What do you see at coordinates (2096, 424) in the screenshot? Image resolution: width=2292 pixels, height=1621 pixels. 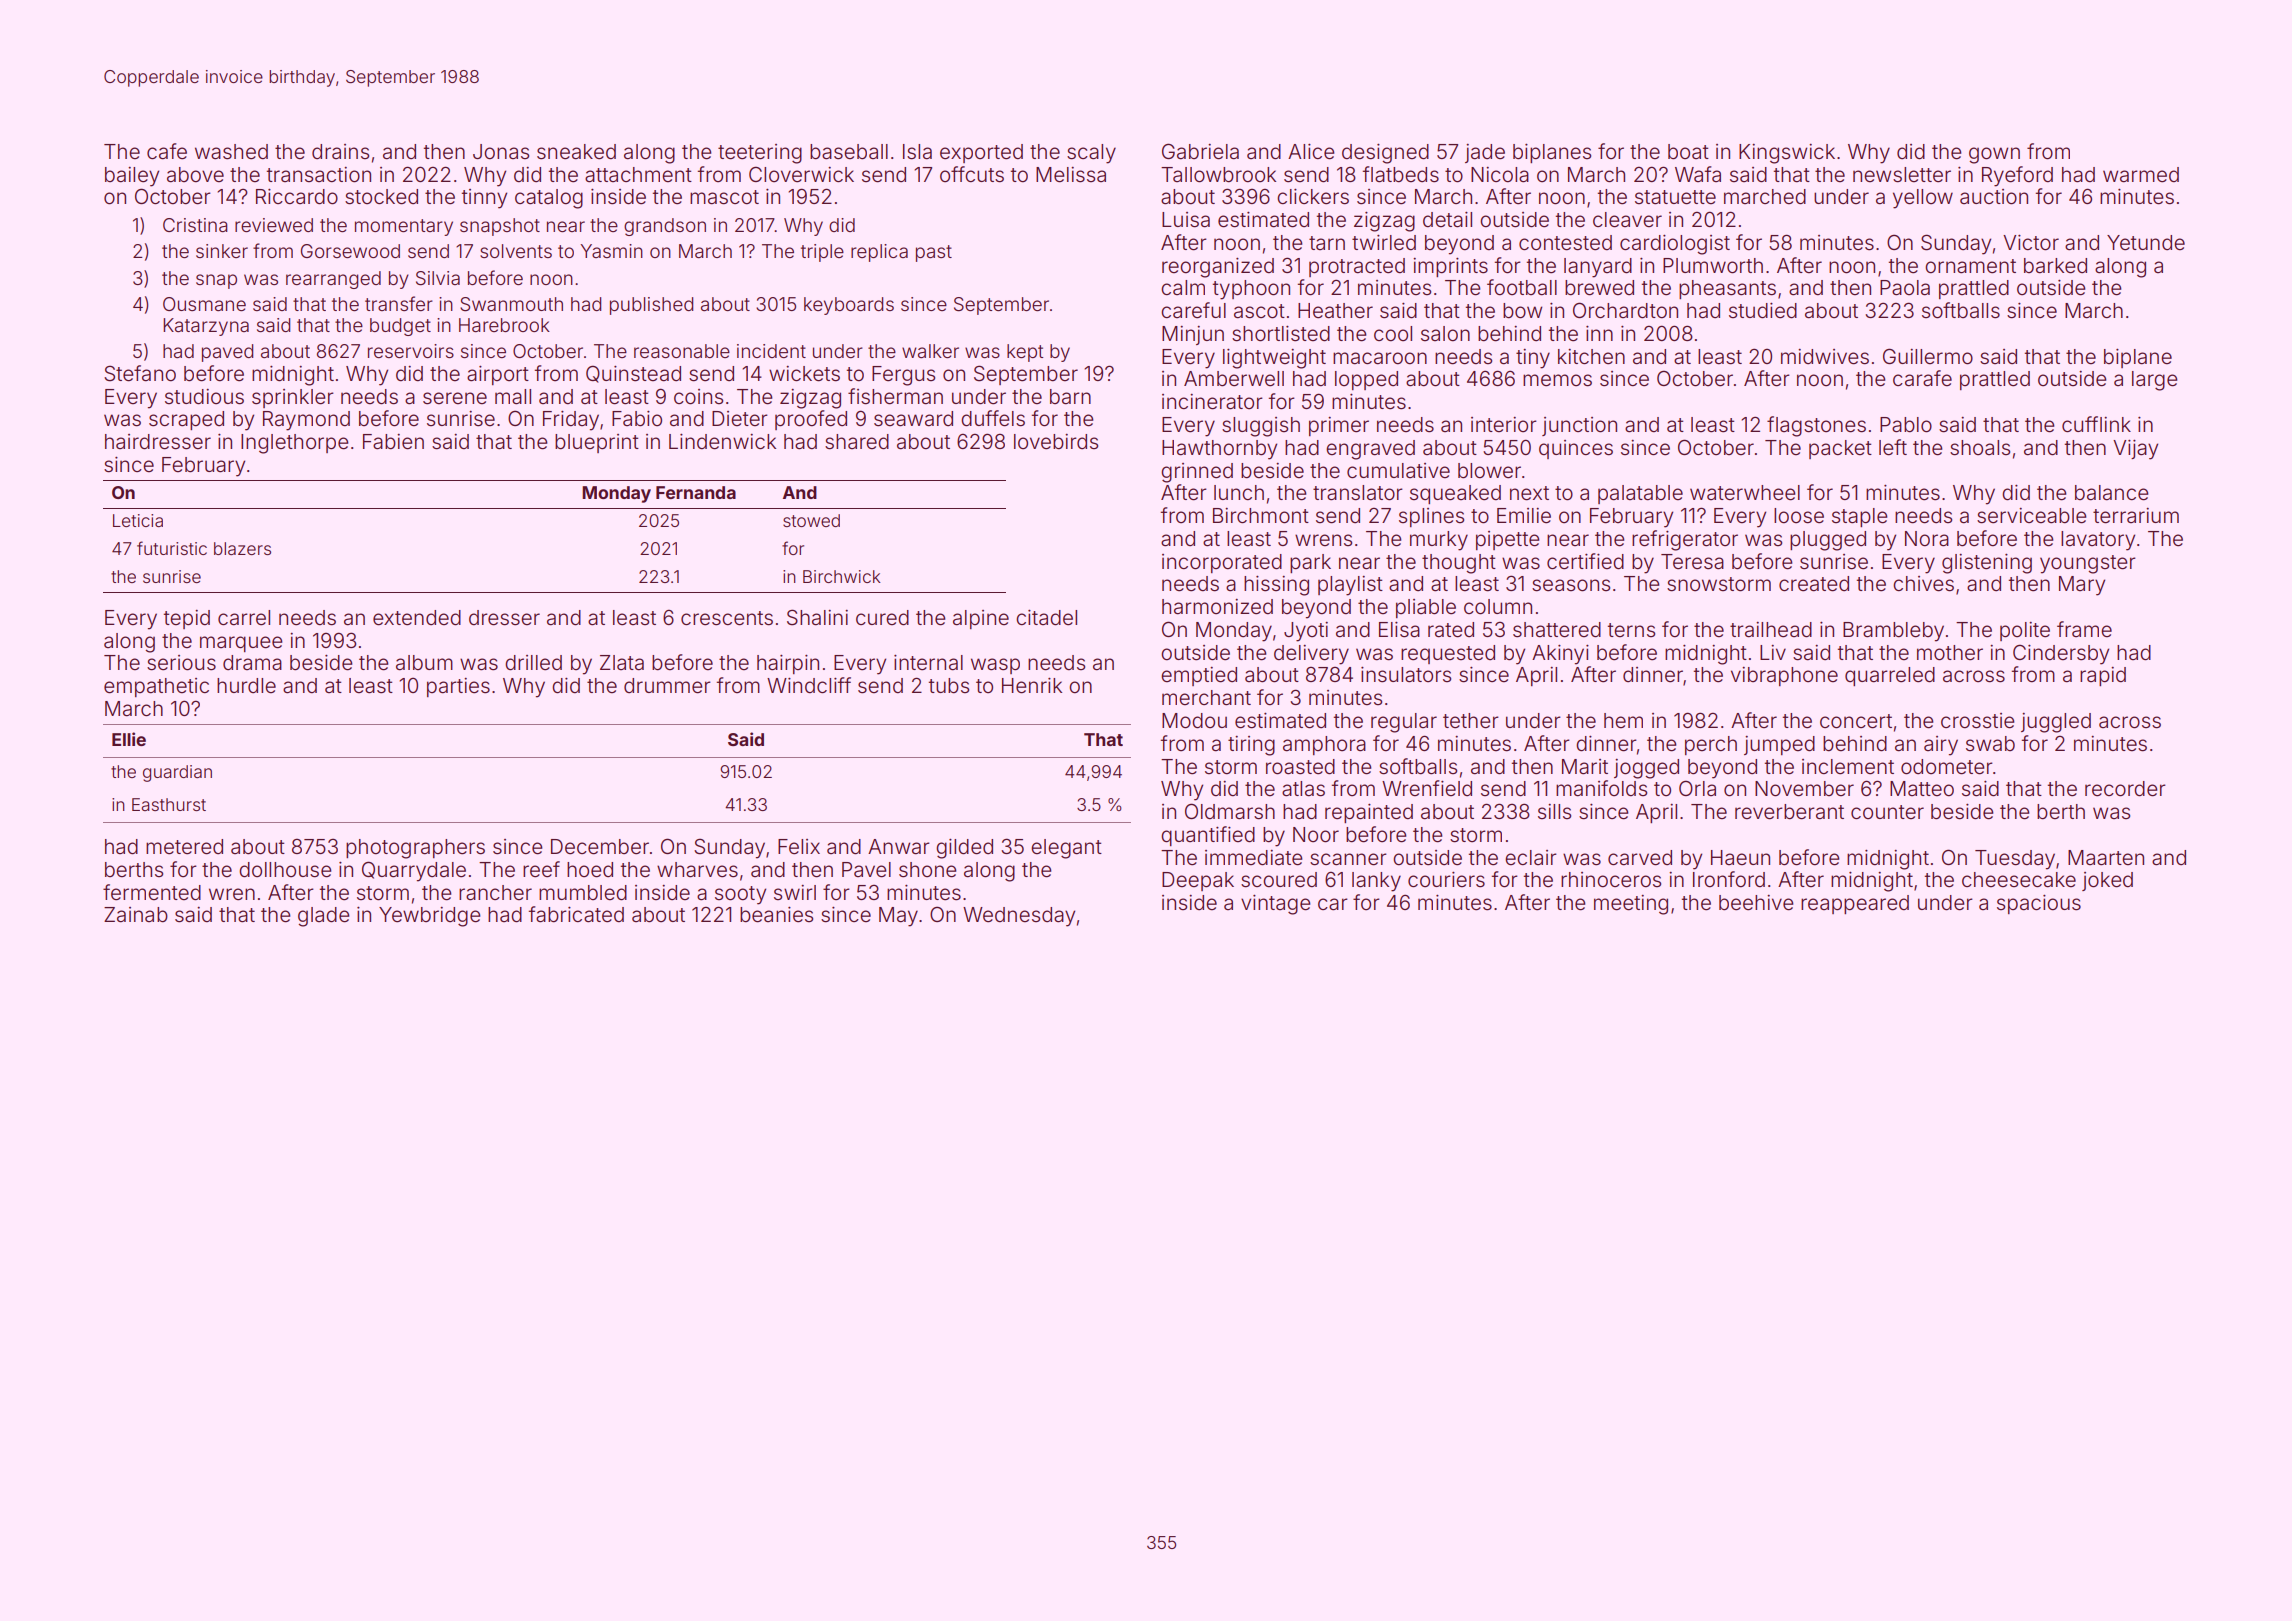 I see `cufflink` at bounding box center [2096, 424].
